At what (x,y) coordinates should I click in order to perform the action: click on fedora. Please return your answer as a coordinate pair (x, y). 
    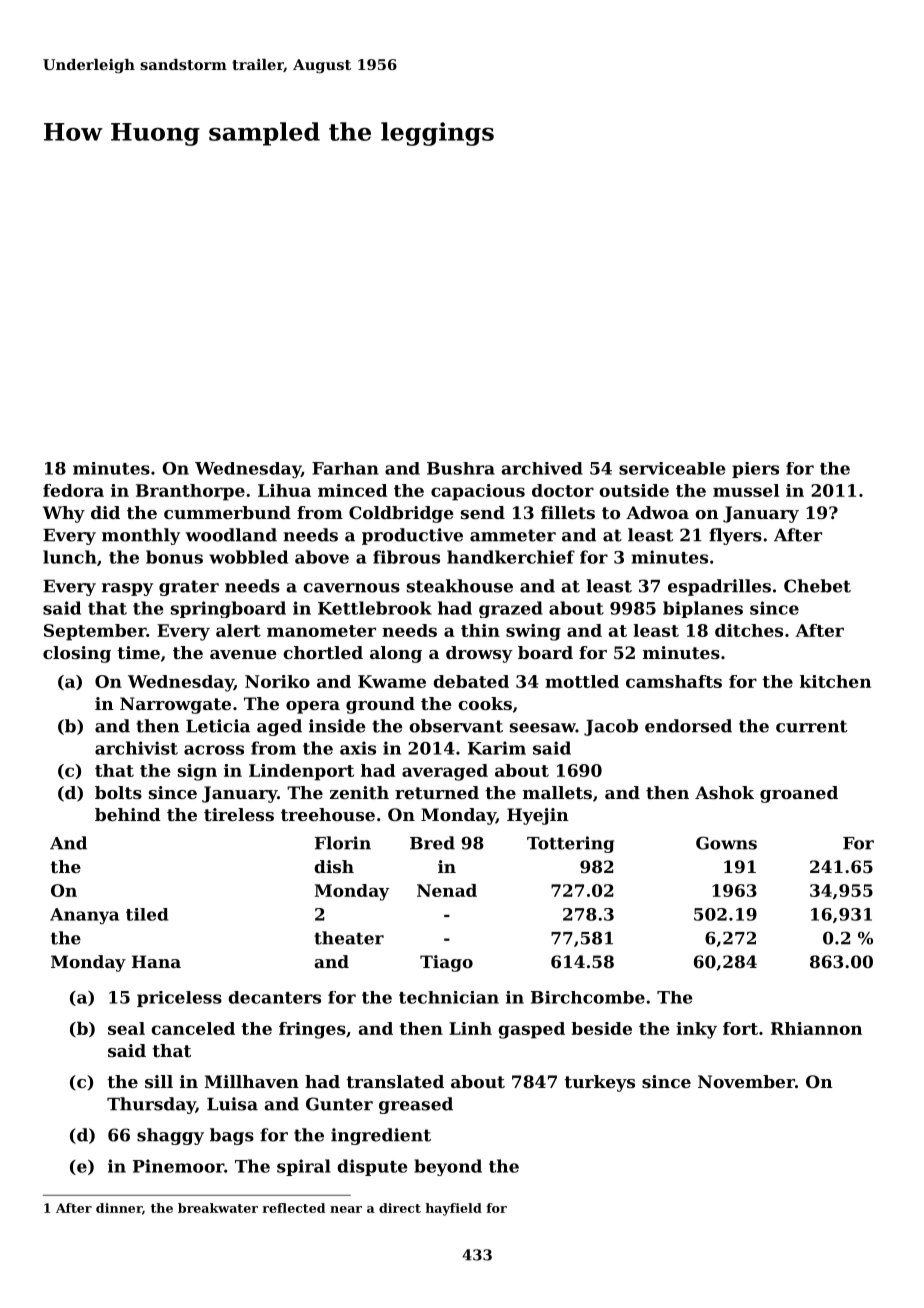
    Looking at the image, I should click on (73, 490).
